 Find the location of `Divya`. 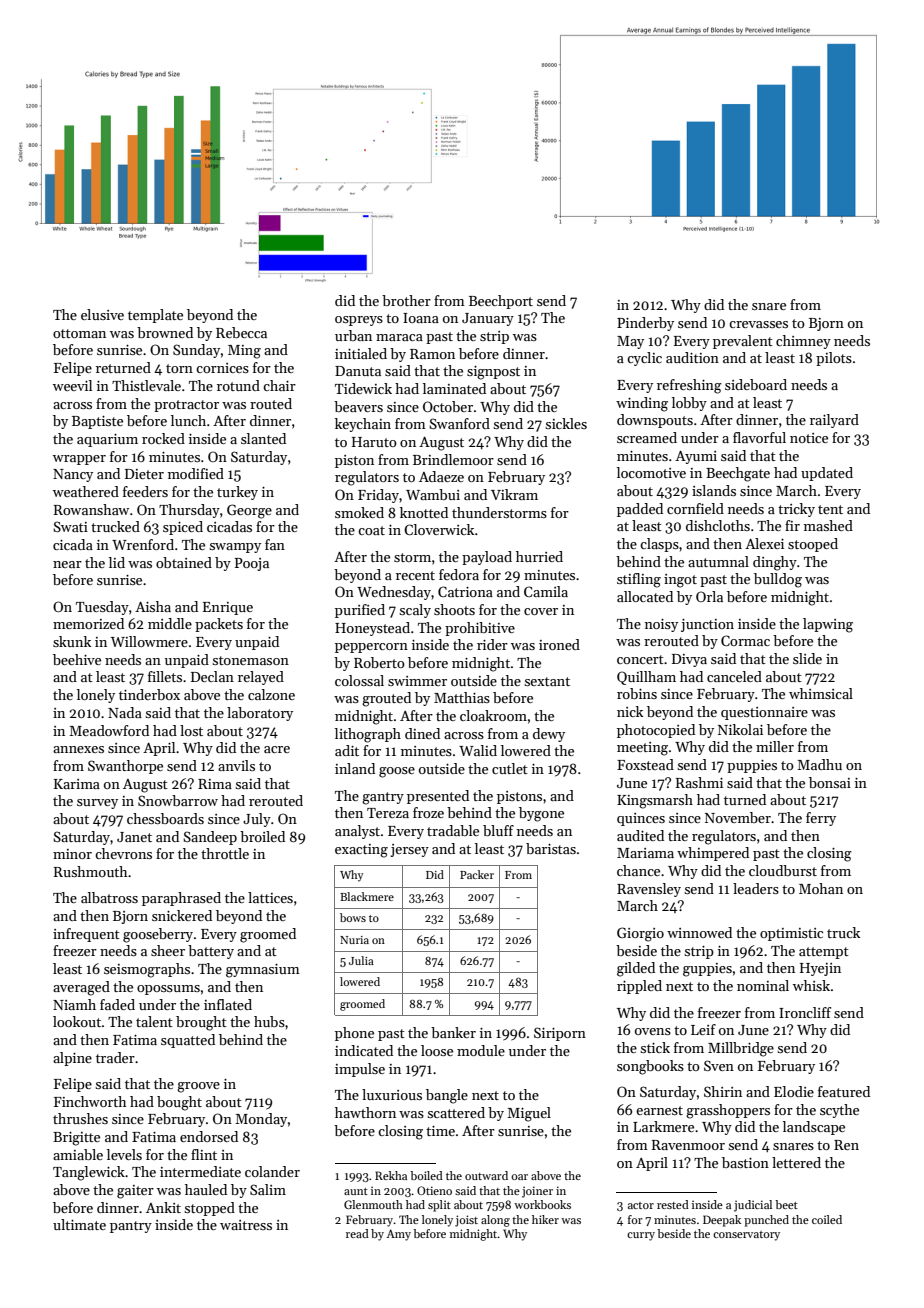

Divya is located at coordinates (689, 660).
